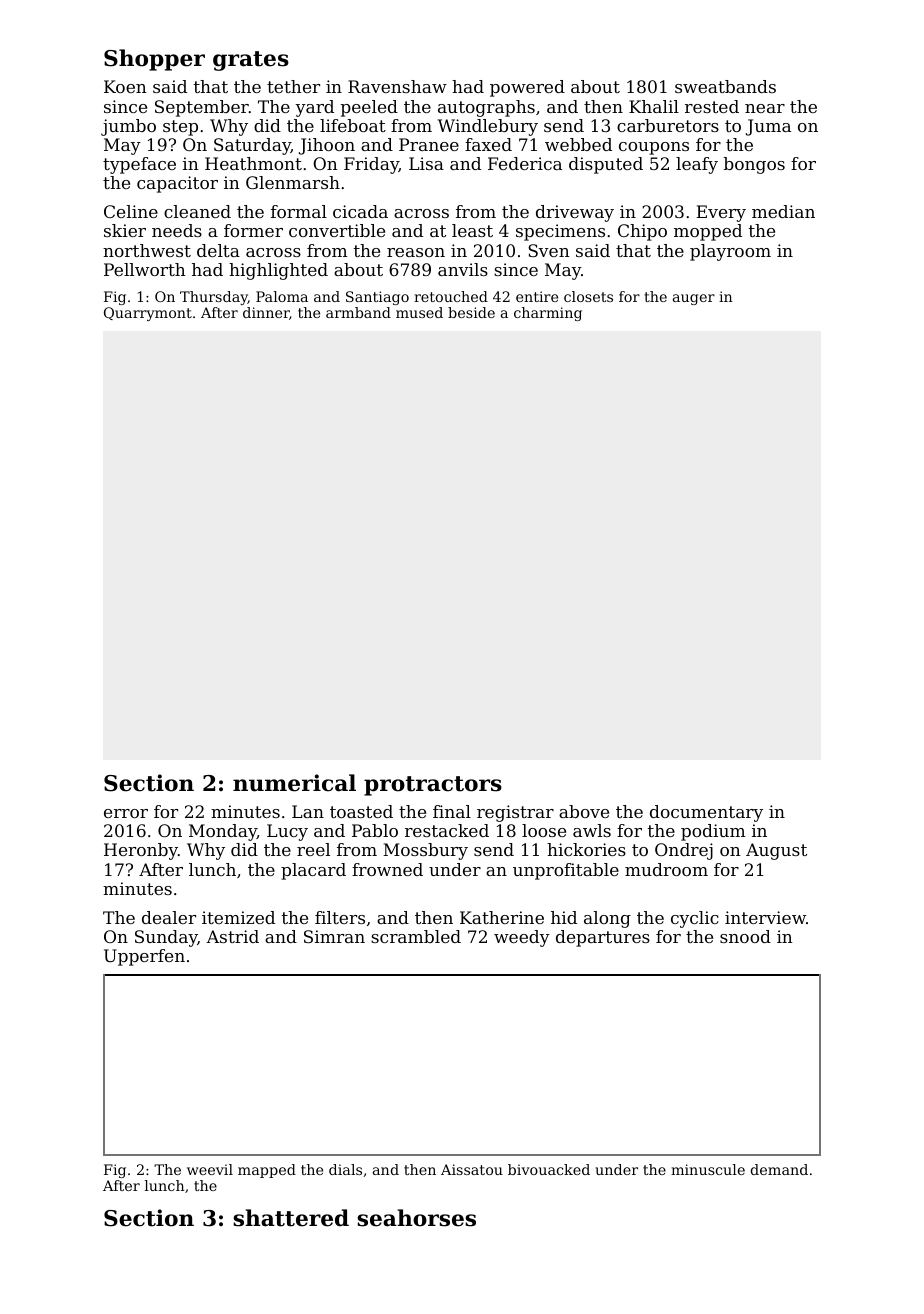  I want to click on snood, so click(745, 936).
